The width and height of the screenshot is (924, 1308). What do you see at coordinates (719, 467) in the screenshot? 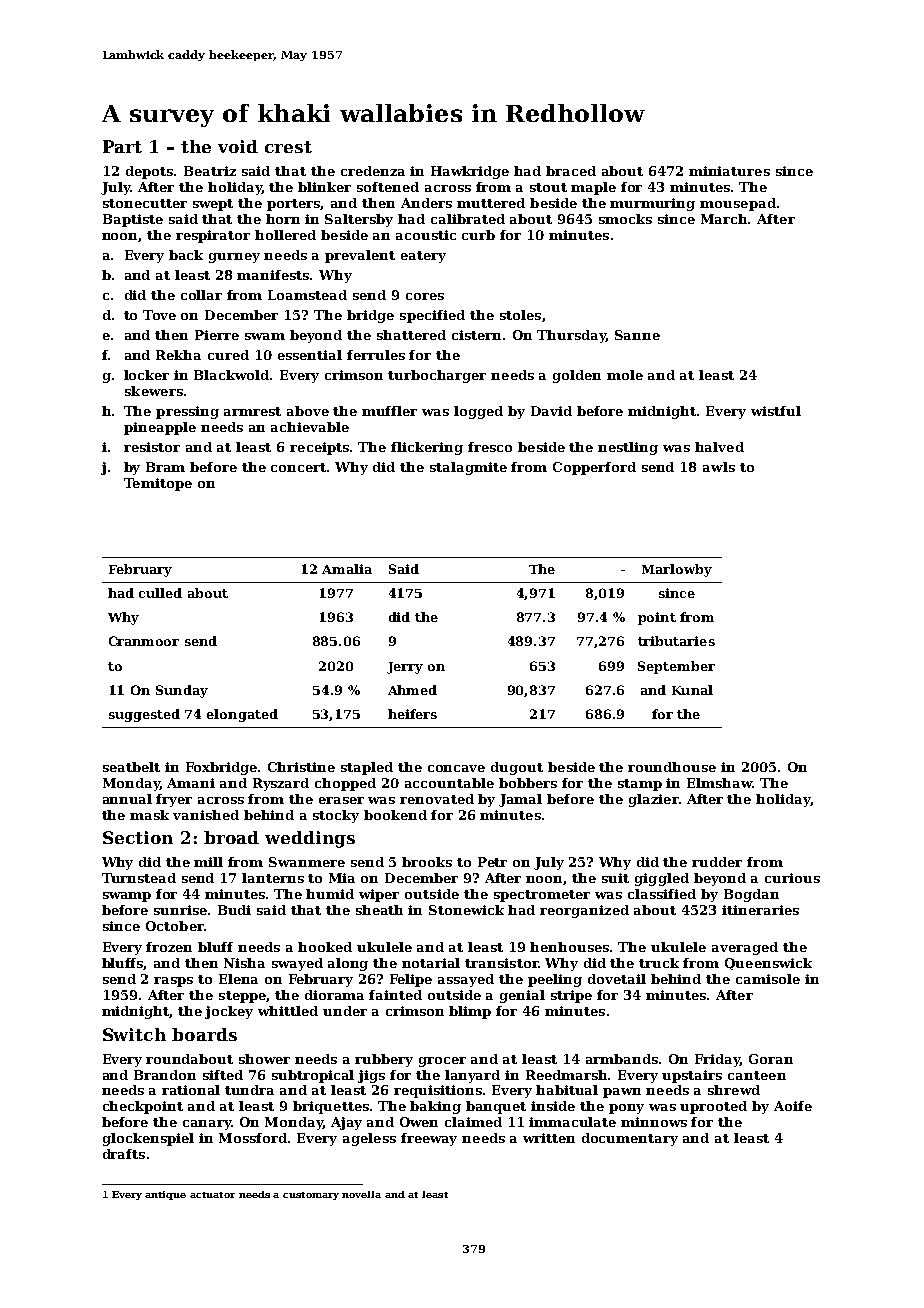
I see `awls` at bounding box center [719, 467].
